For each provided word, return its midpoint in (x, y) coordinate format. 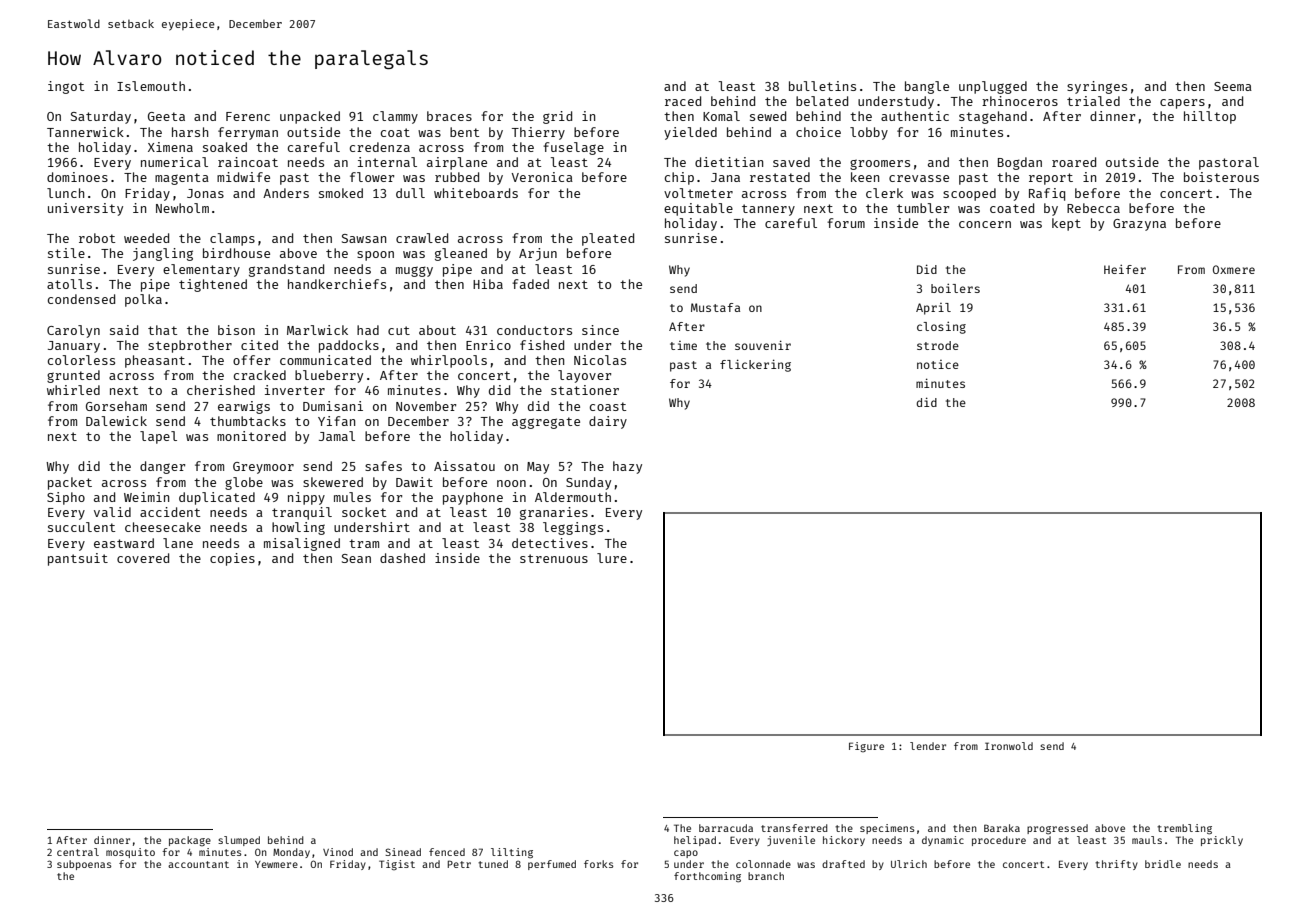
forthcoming (707, 877)
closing (941, 327)
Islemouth (151, 86)
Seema (1233, 86)
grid (557, 117)
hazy (627, 467)
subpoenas (84, 865)
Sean (356, 558)
